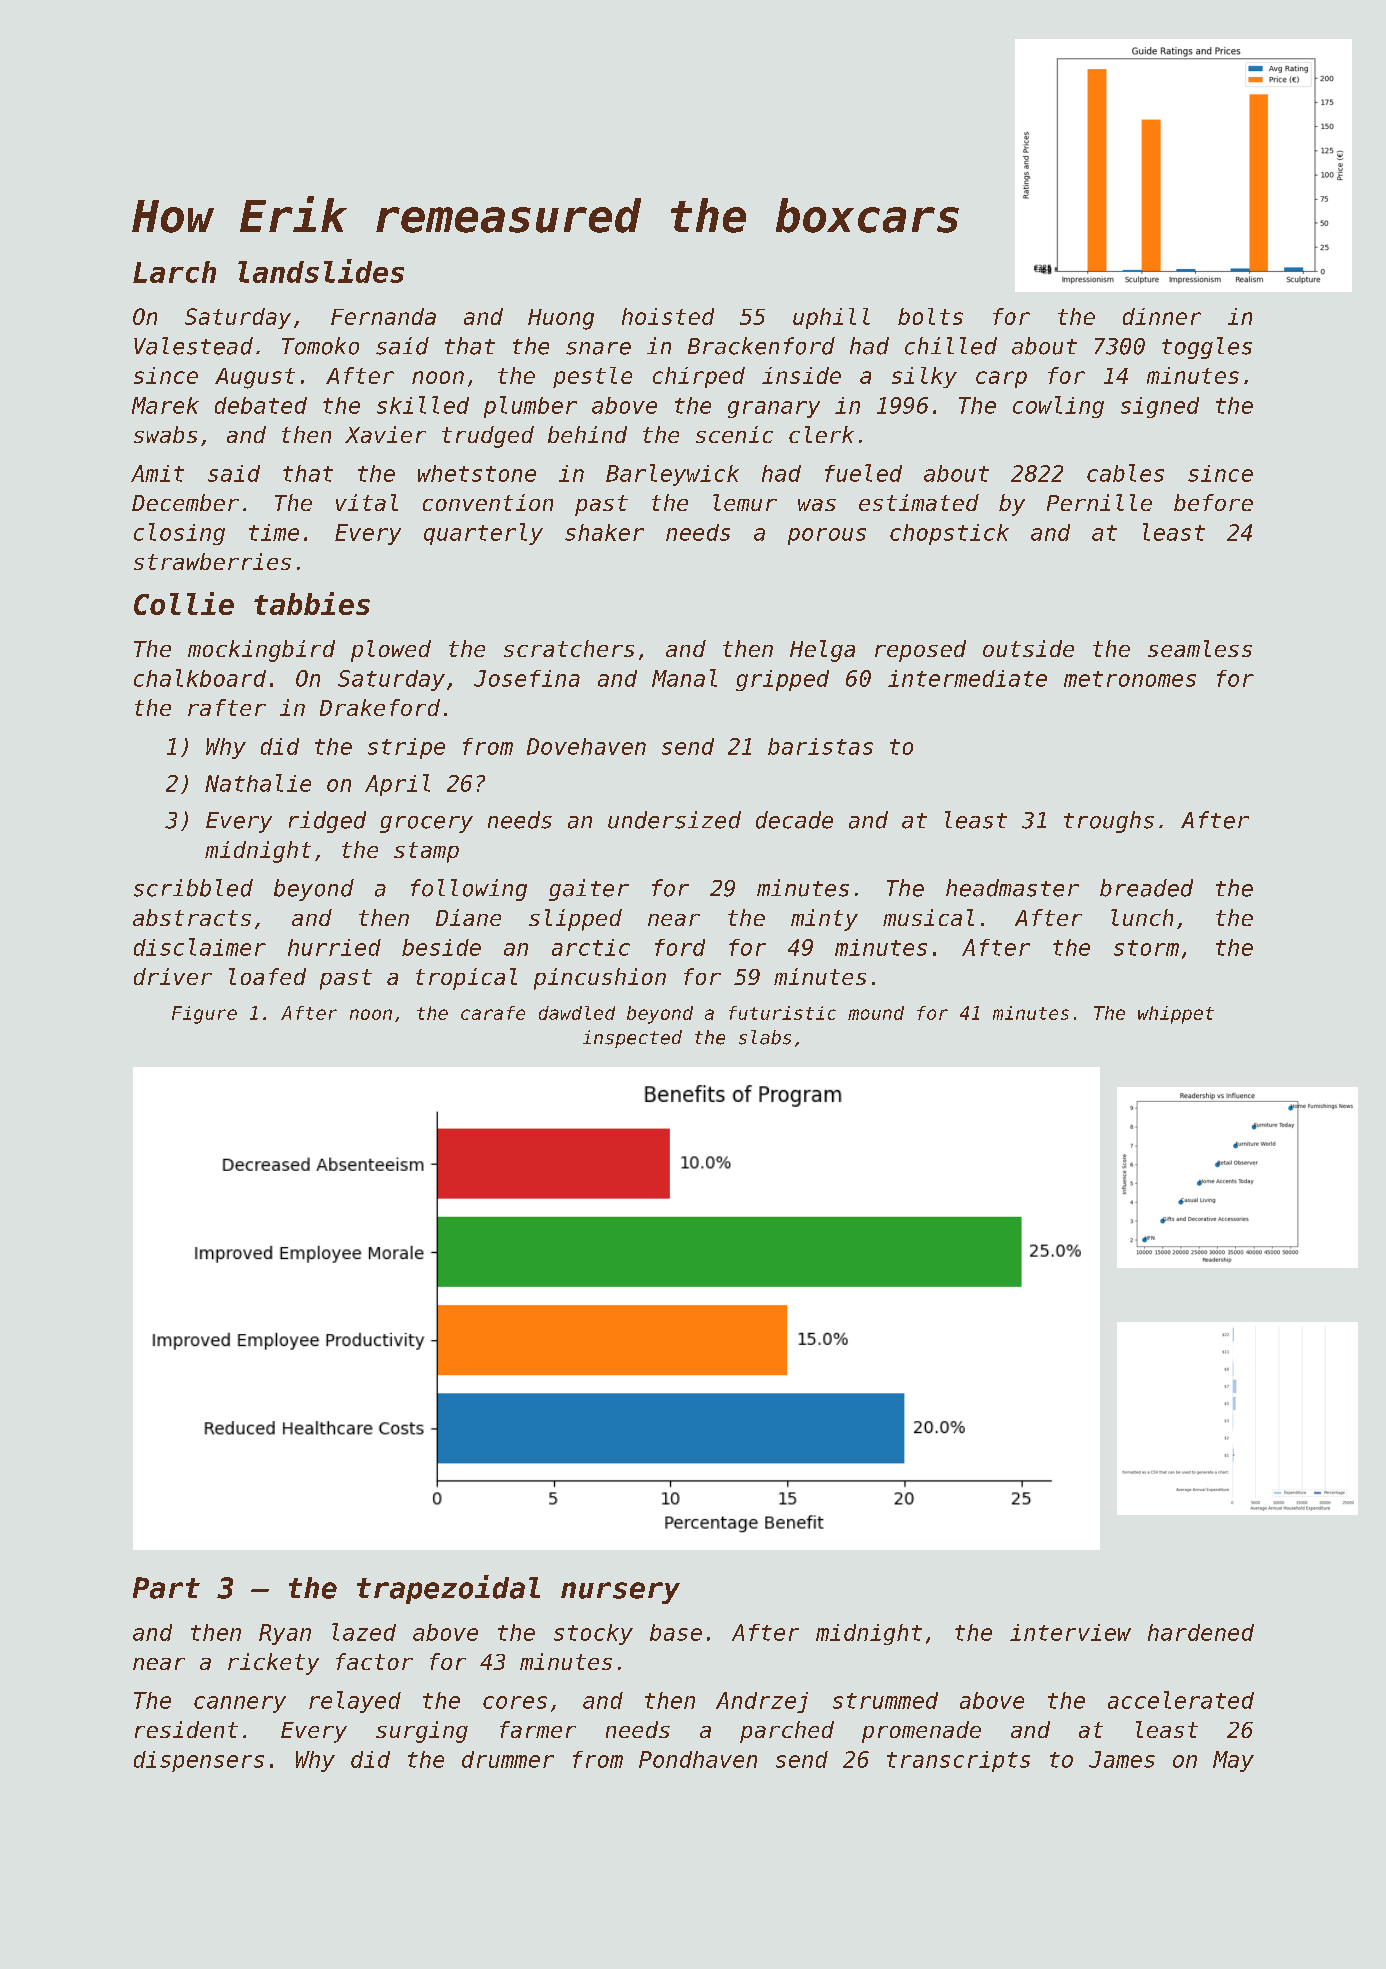 This screenshot has height=1969, width=1386. Describe the element at coordinates (204, 1015) in the screenshot. I see `Figure` at that location.
